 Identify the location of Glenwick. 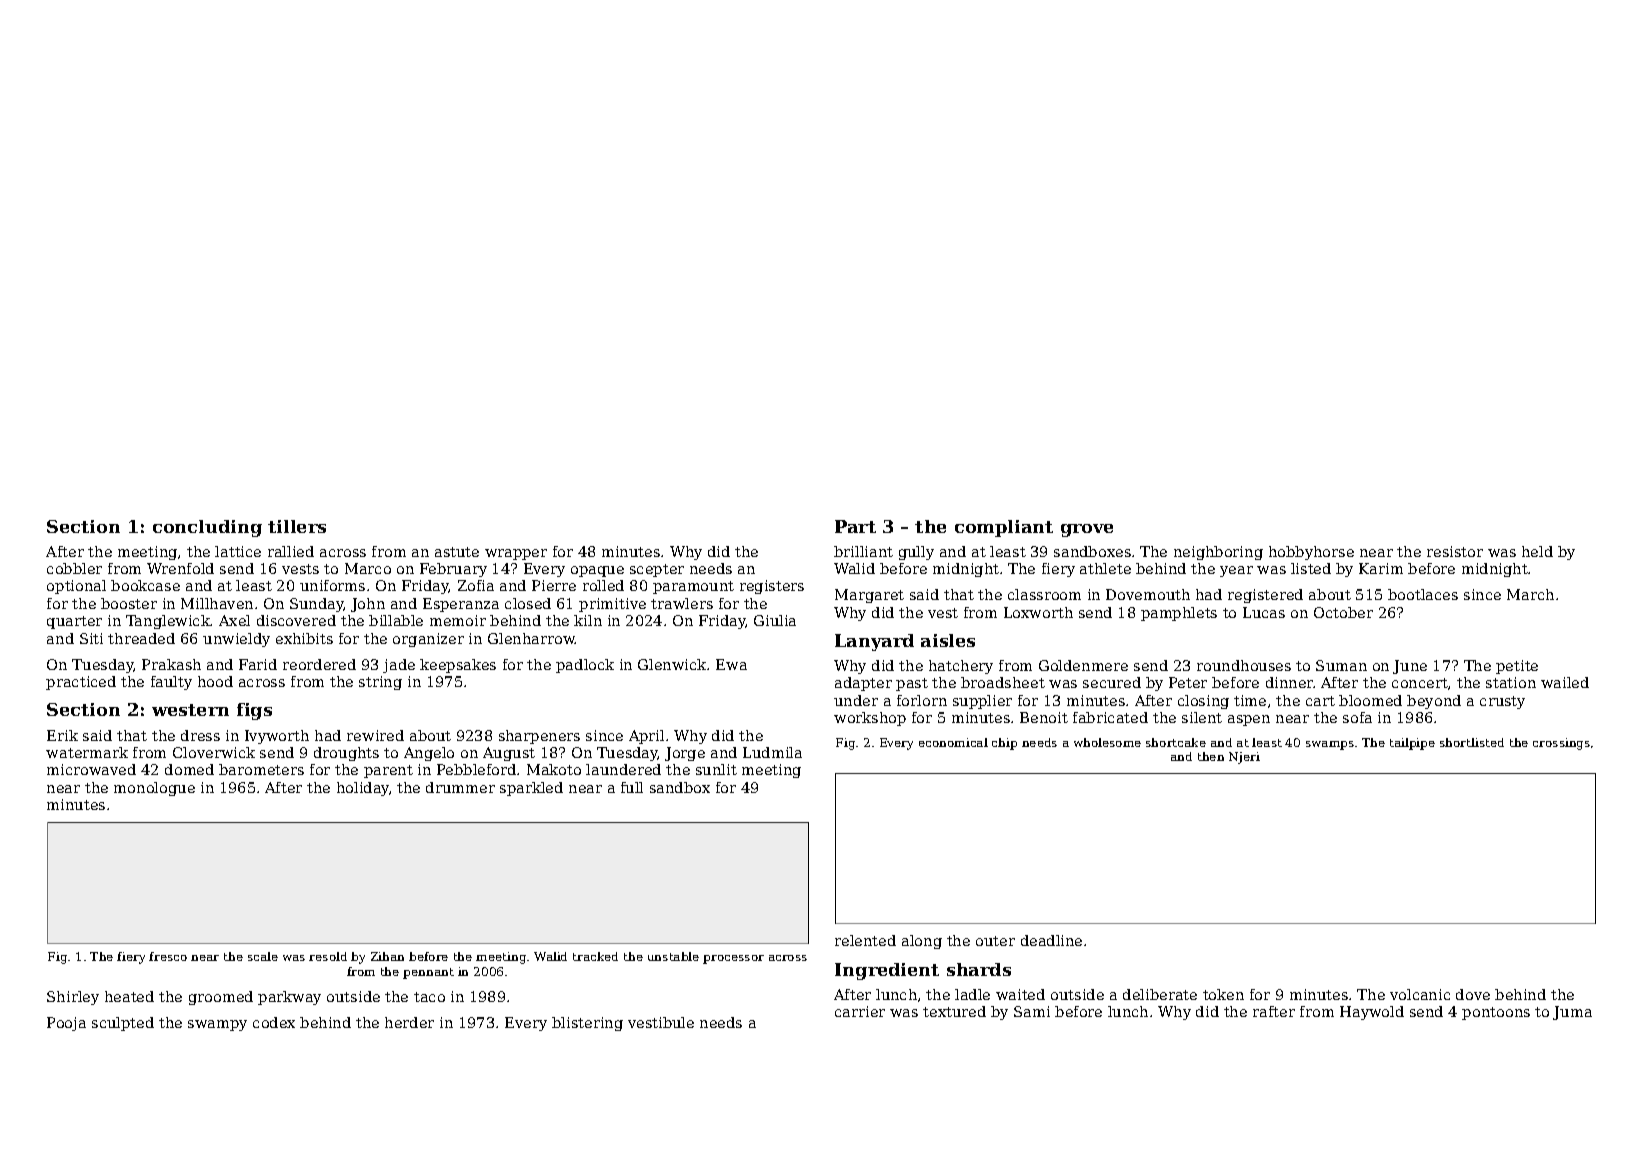
(672, 664).
